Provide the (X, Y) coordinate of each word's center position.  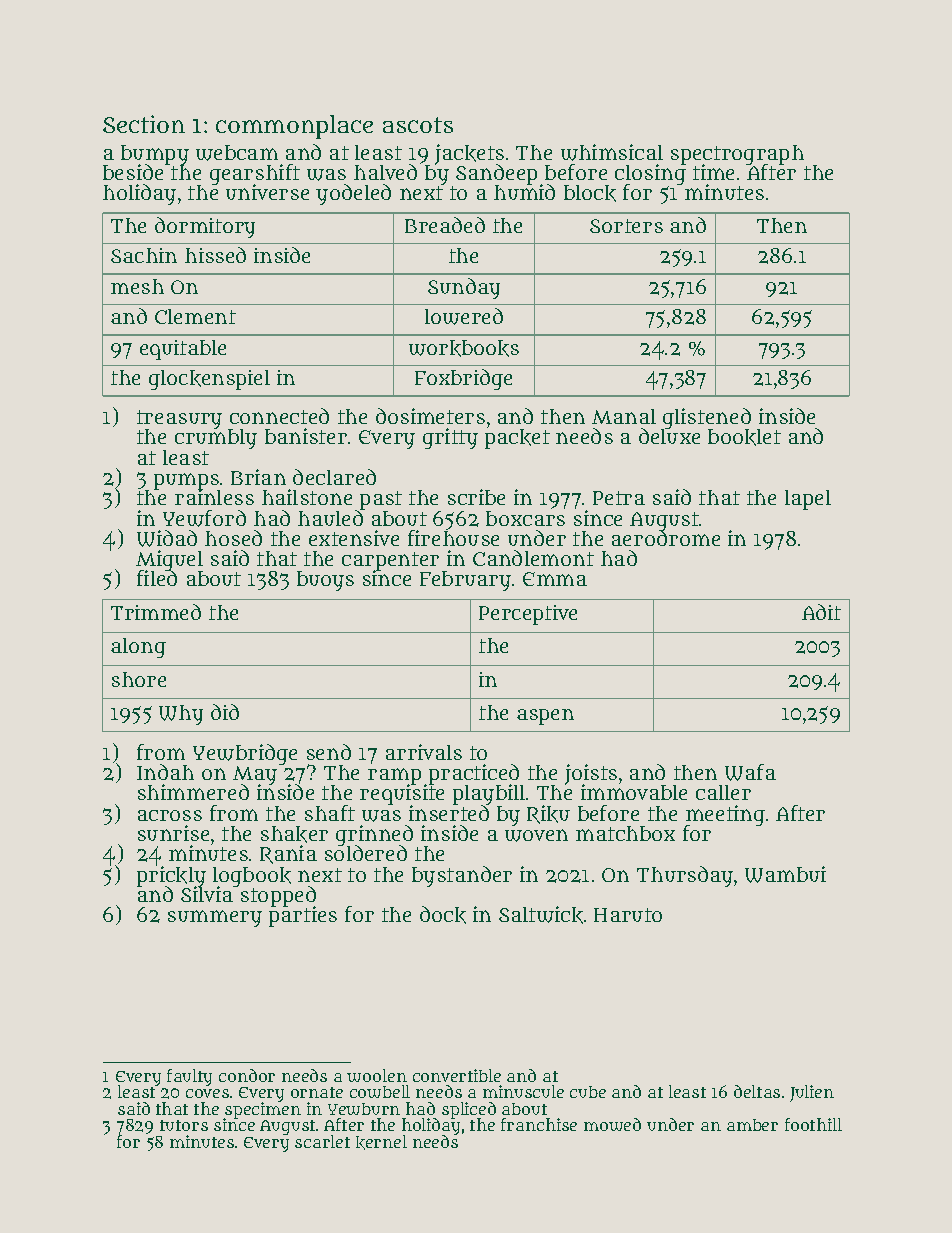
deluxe (669, 436)
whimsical (612, 152)
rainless (214, 497)
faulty (189, 1077)
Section (144, 124)
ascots (418, 125)
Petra (619, 498)
